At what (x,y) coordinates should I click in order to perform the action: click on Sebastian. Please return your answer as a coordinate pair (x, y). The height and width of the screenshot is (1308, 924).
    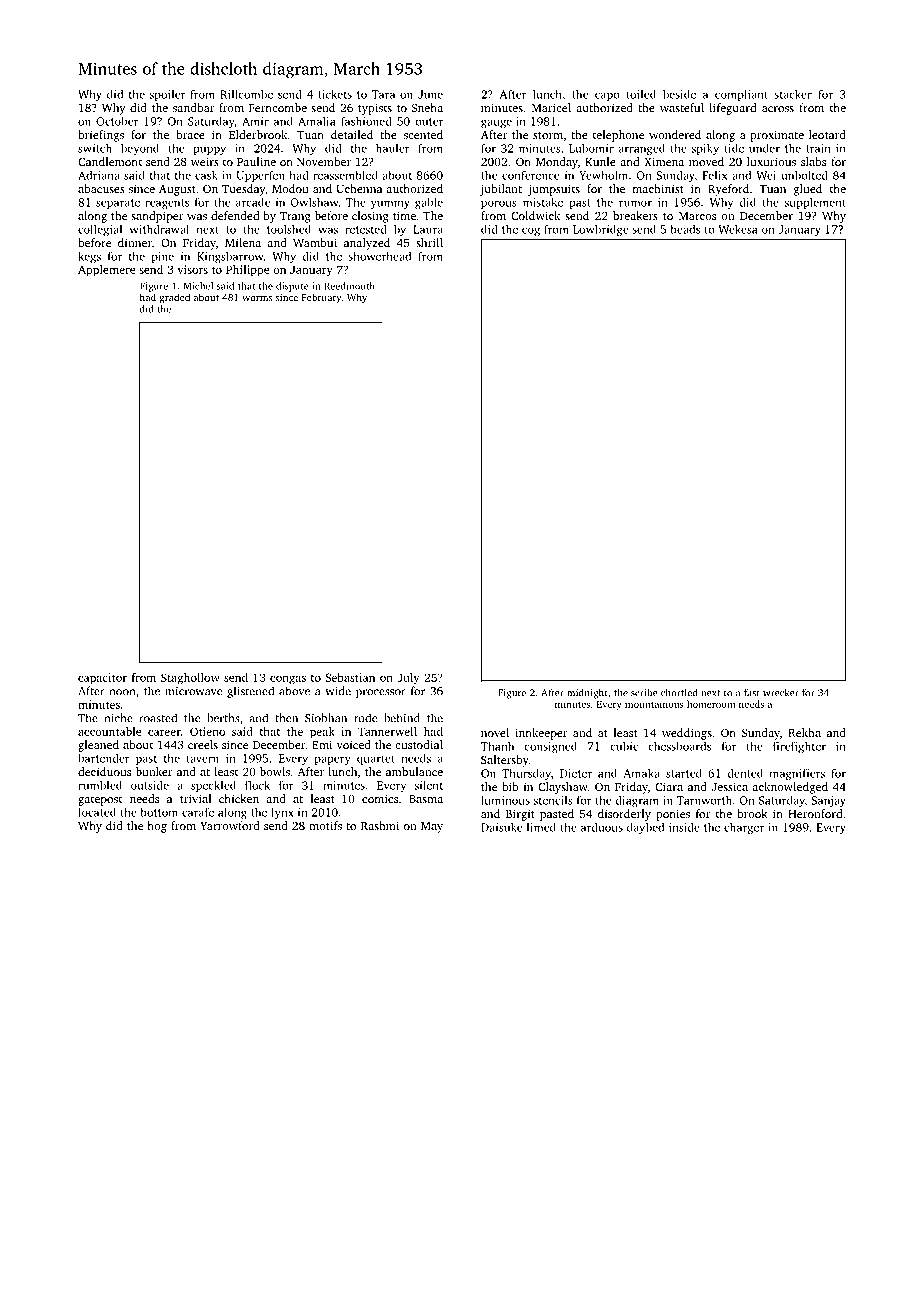
    Looking at the image, I should click on (350, 677).
